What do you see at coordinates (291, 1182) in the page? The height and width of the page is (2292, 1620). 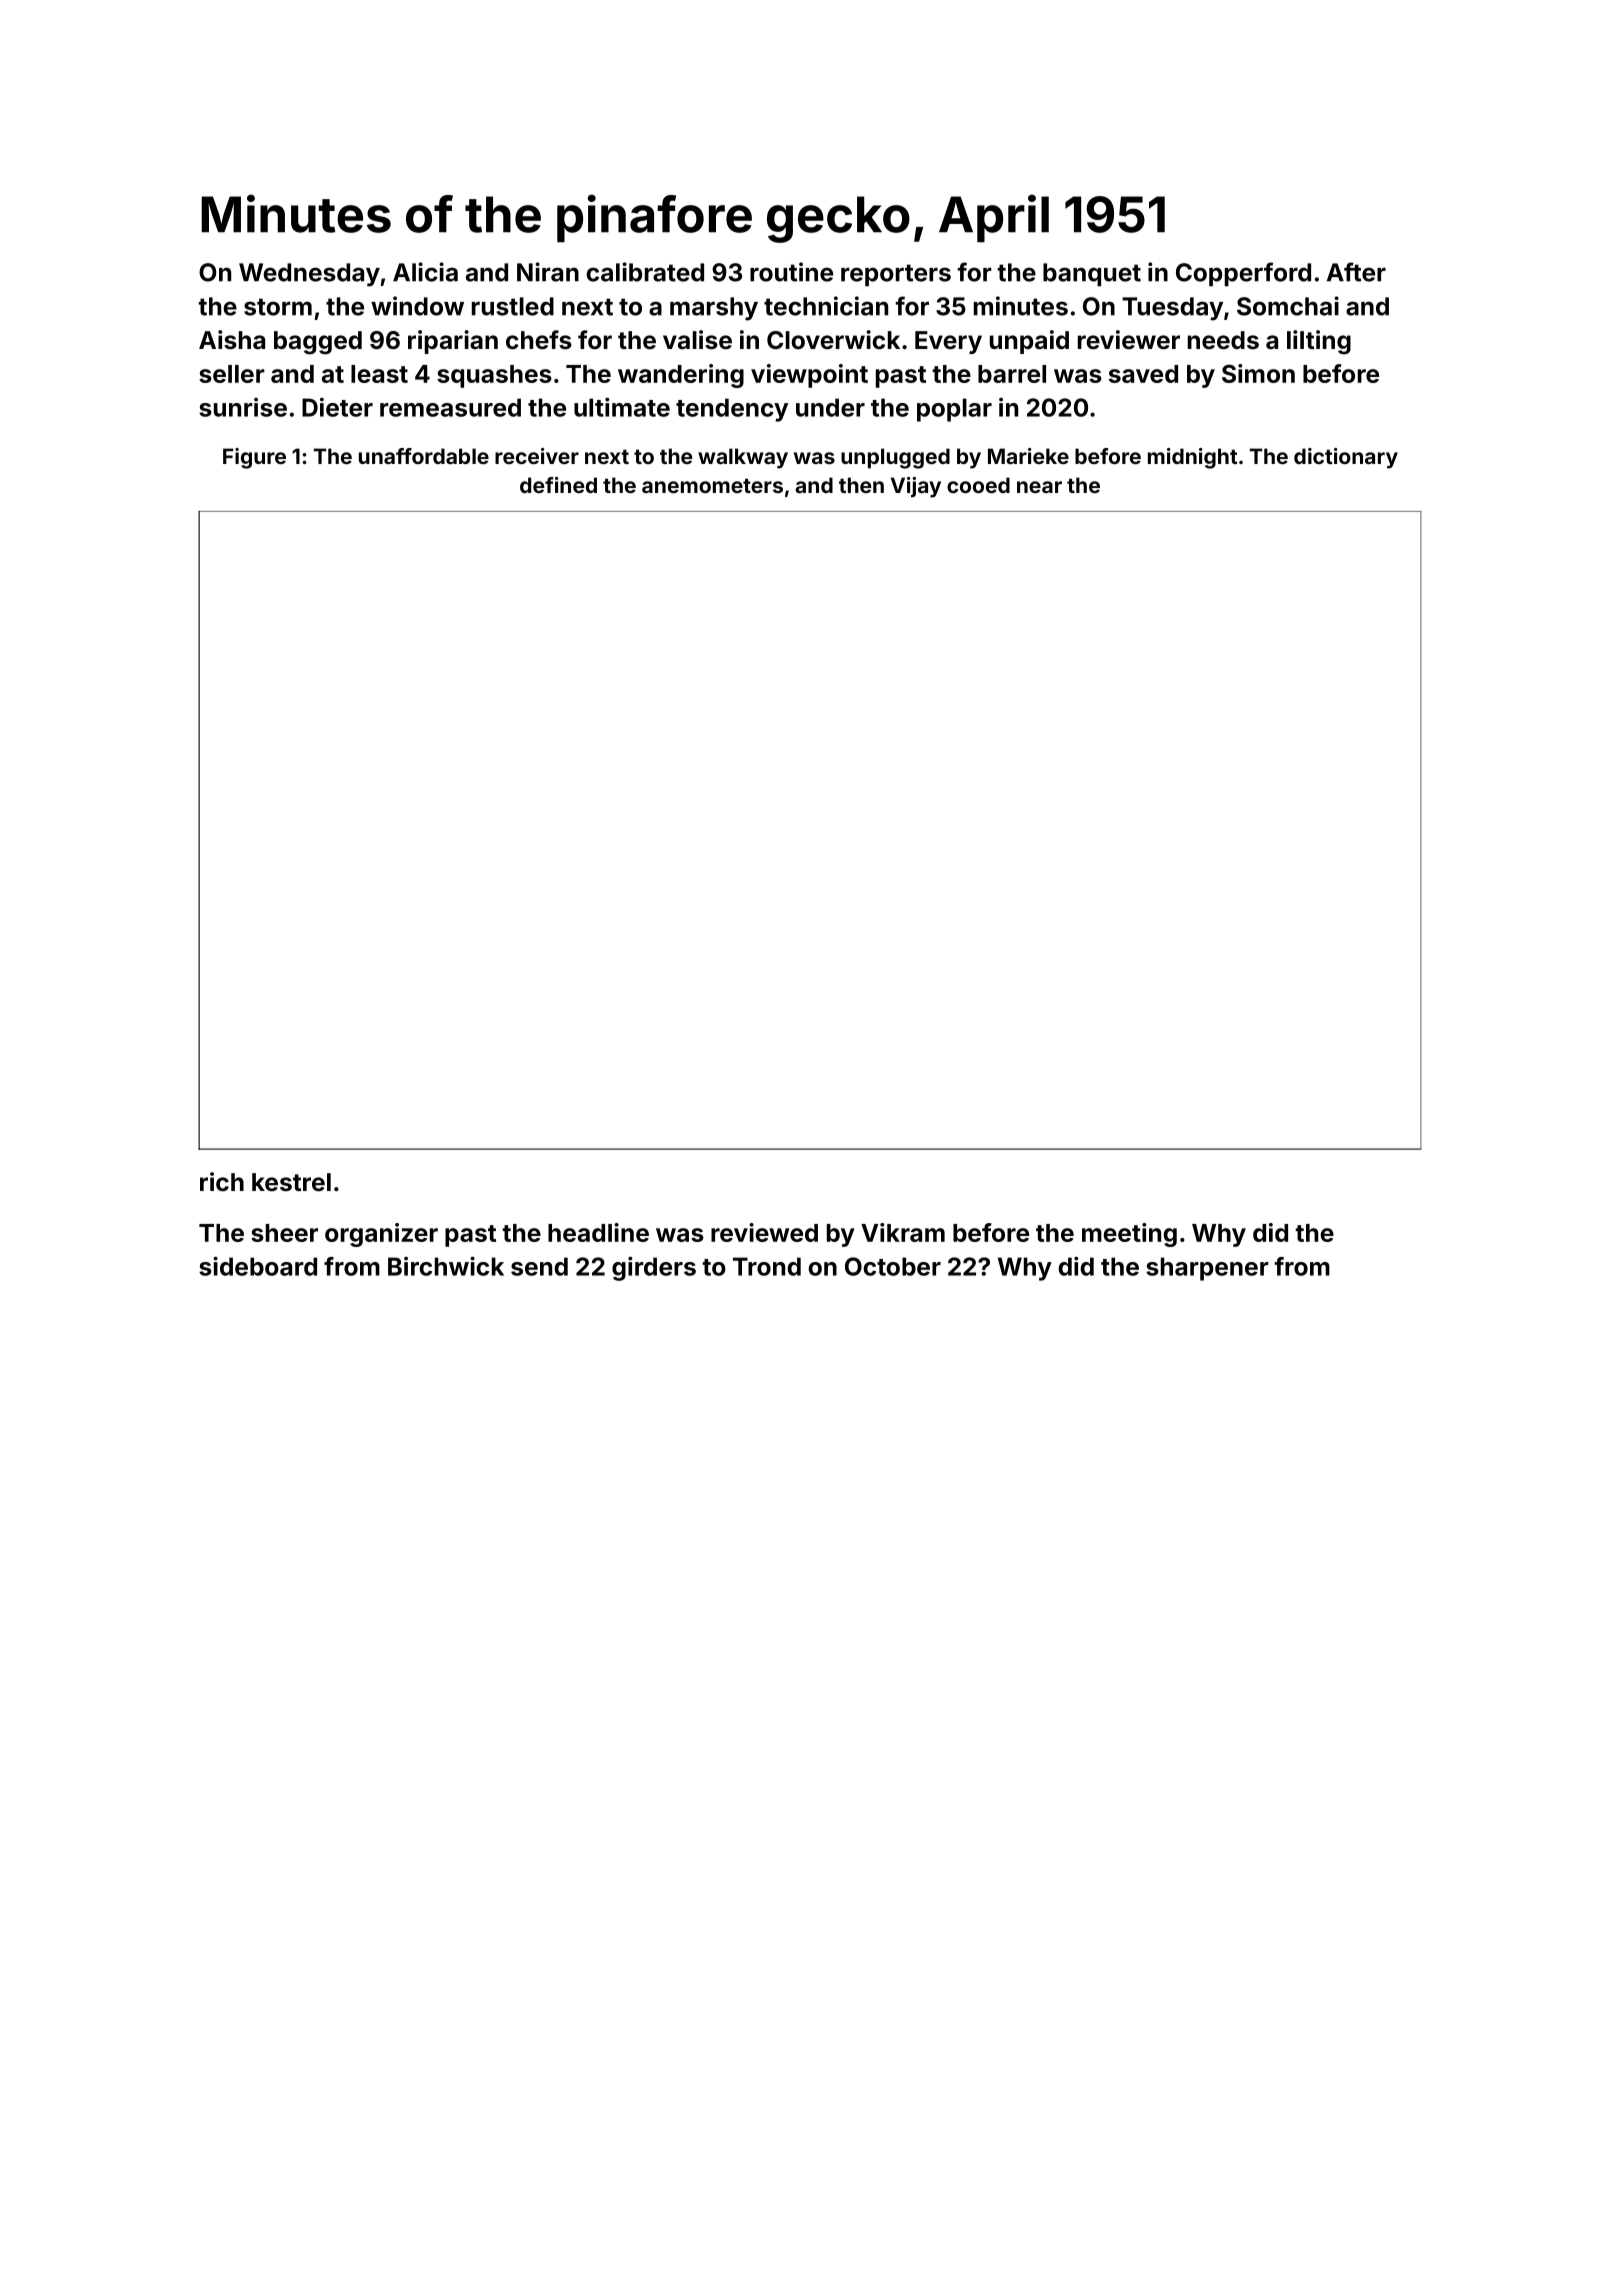 I see `kestrel` at bounding box center [291, 1182].
